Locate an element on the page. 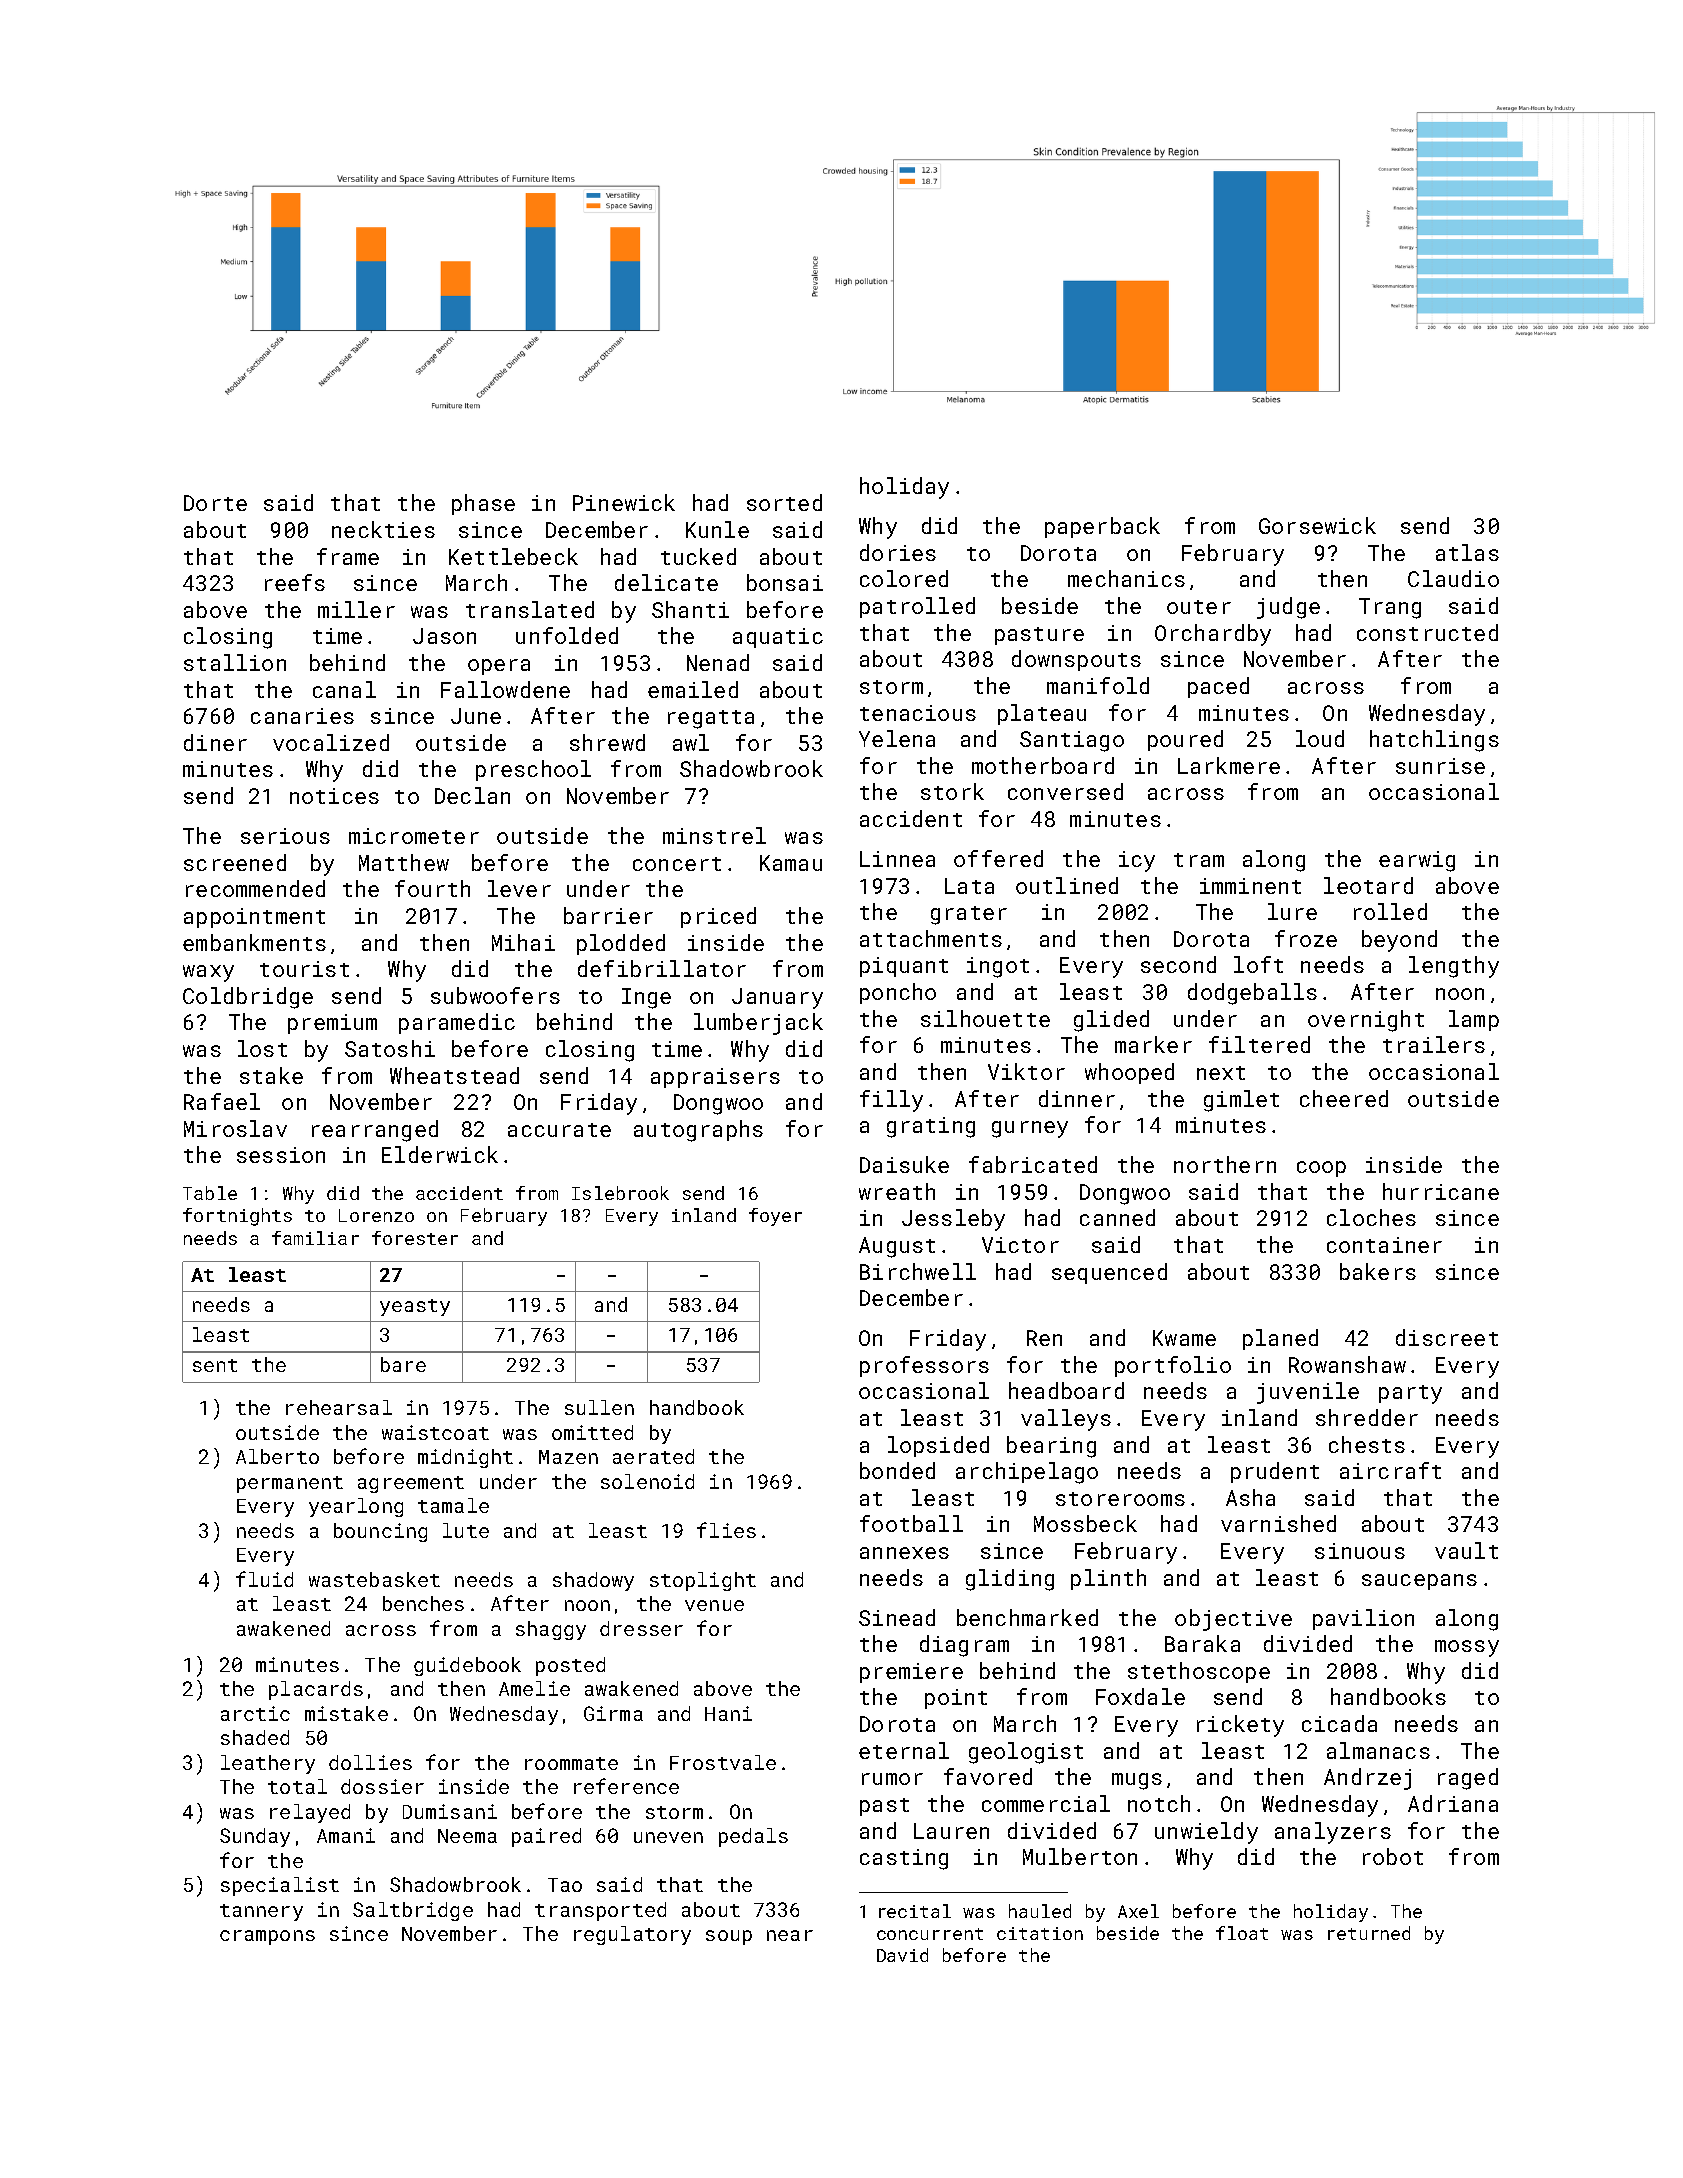 Image resolution: width=1683 pixels, height=2178 pixels. fluid is located at coordinates (264, 1579).
